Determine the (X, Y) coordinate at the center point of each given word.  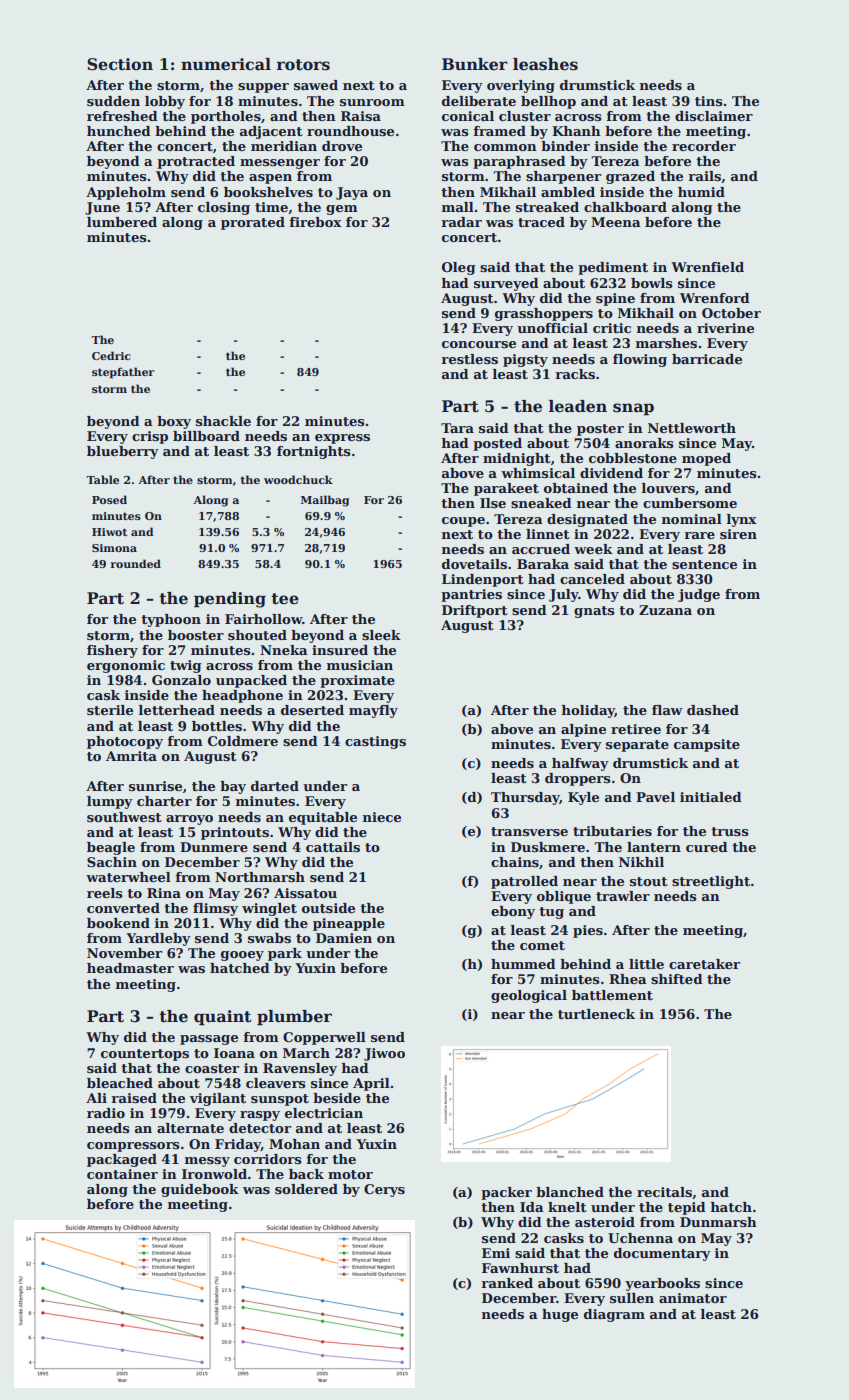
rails (704, 176)
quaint (222, 1018)
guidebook (200, 1190)
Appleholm (126, 193)
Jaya (352, 193)
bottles (217, 726)
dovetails (474, 564)
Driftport (475, 611)
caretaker (704, 964)
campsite (707, 745)
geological (529, 996)
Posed (109, 499)
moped (706, 459)
